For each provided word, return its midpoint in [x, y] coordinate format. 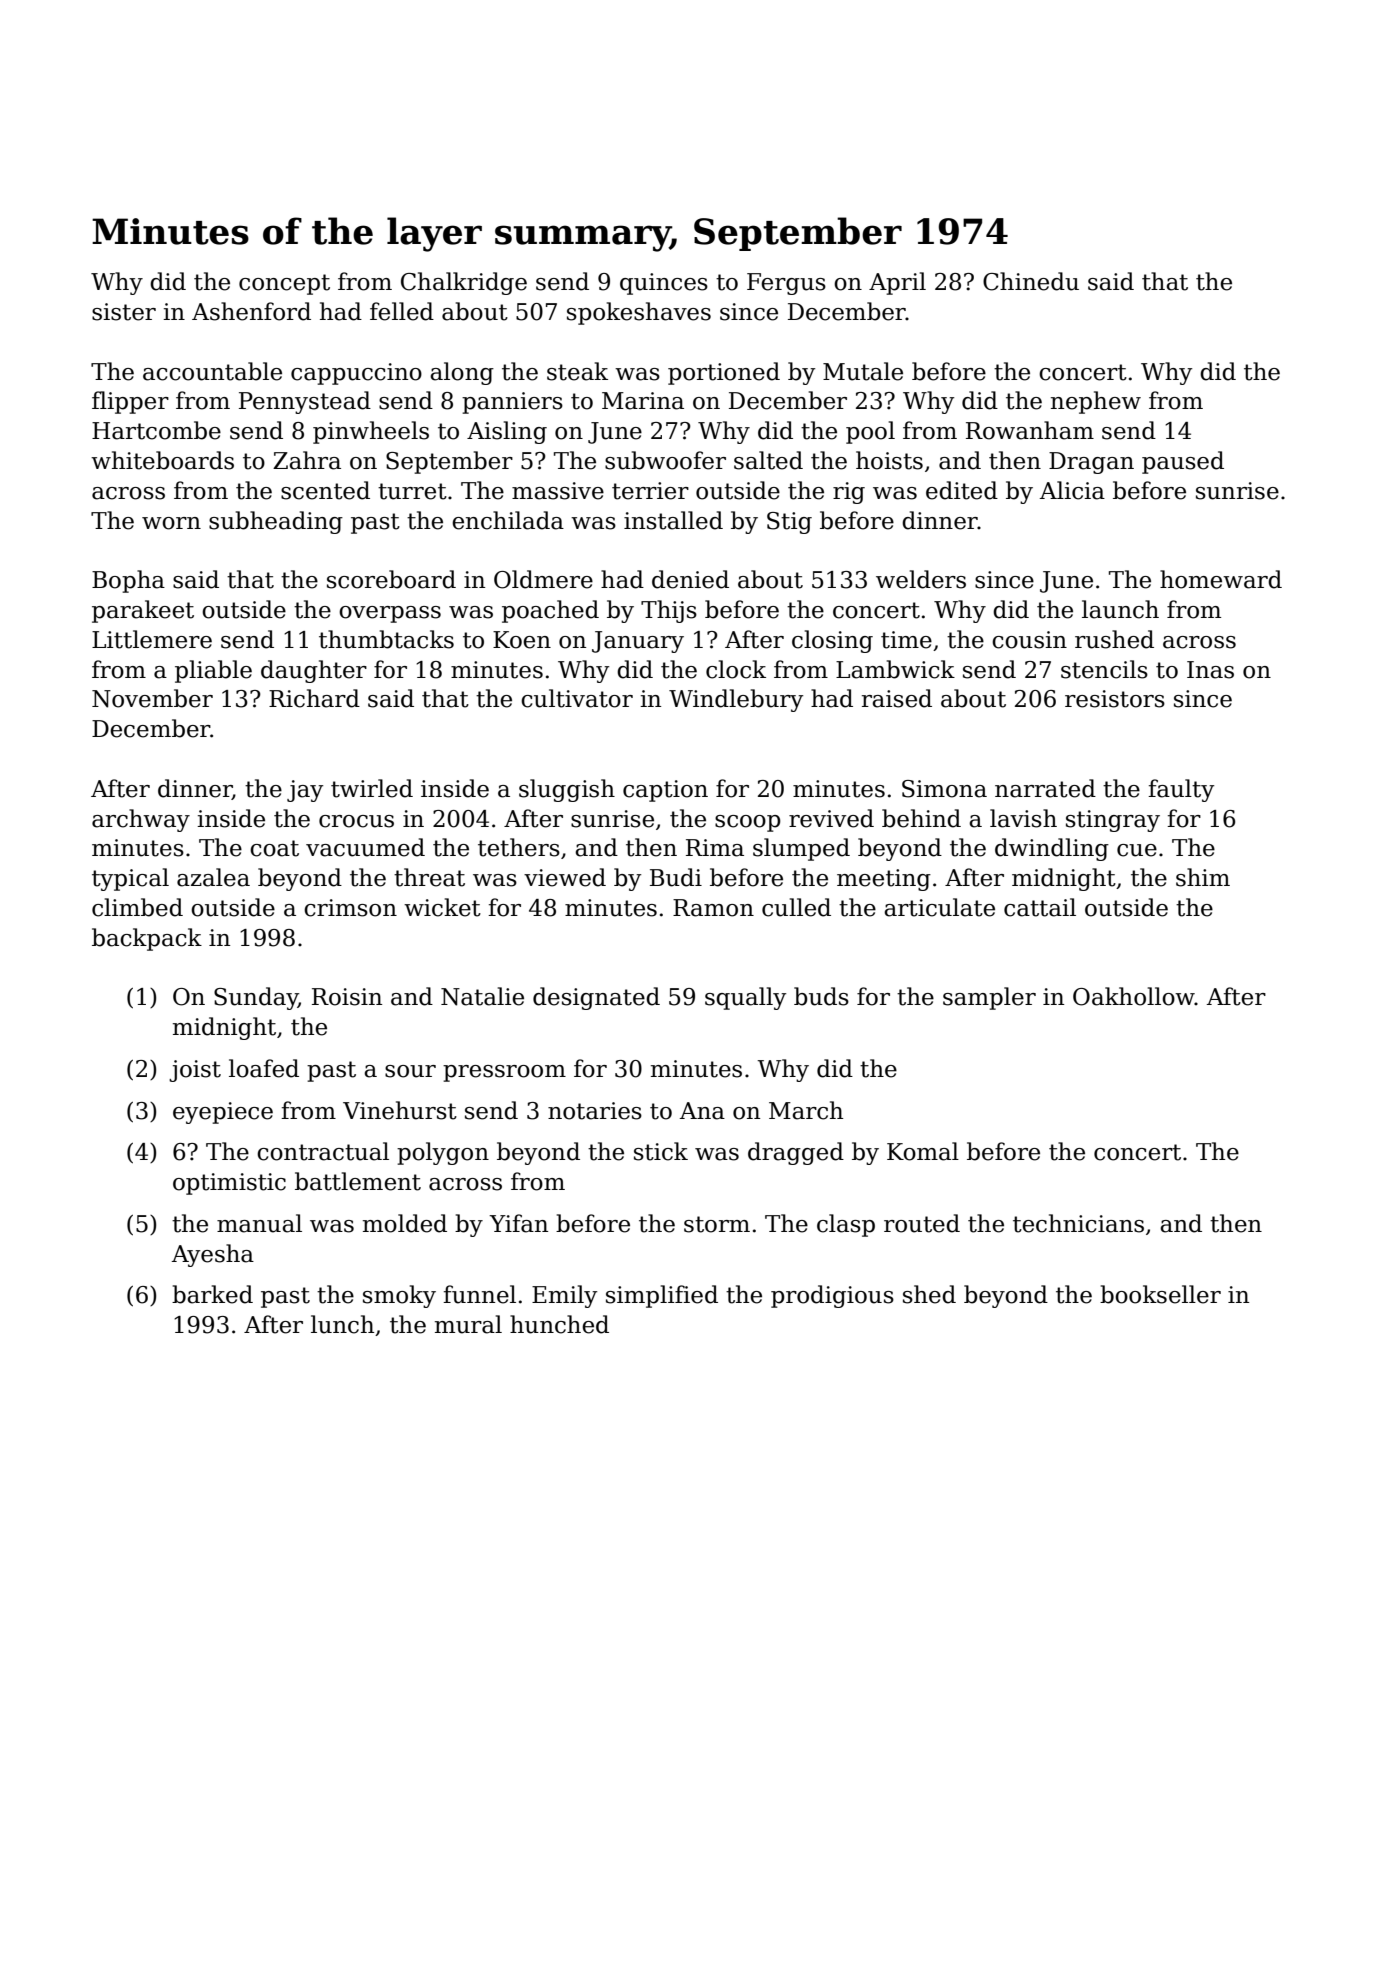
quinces [664, 284]
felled [402, 311]
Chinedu [1031, 281]
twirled [372, 788]
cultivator [577, 698]
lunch [342, 1324]
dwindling [1052, 849]
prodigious [832, 1296]
